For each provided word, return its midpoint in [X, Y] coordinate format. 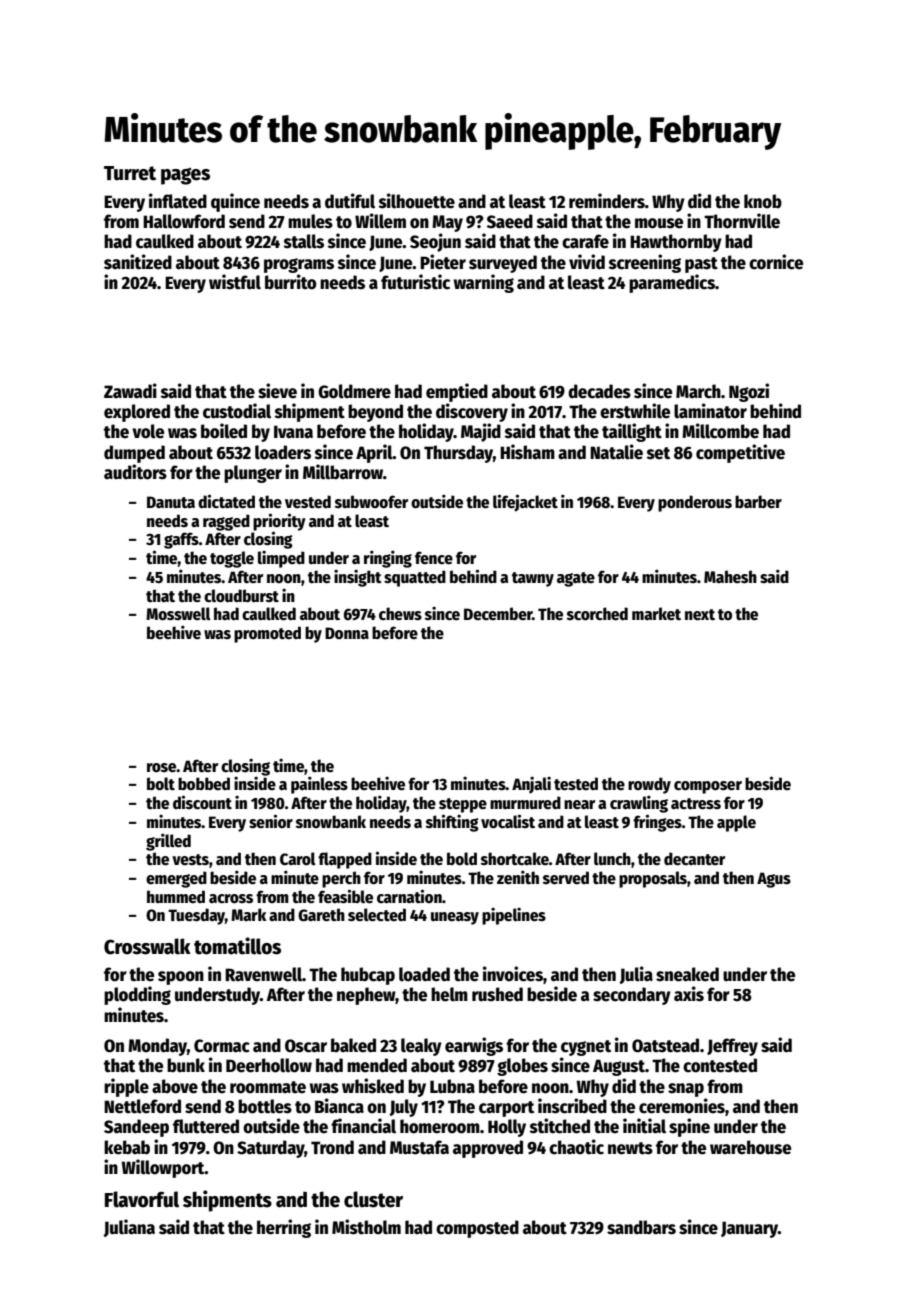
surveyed [503, 264]
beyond [375, 413]
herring [284, 1228]
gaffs [181, 540]
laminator [710, 411]
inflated [178, 201]
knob [763, 201]
